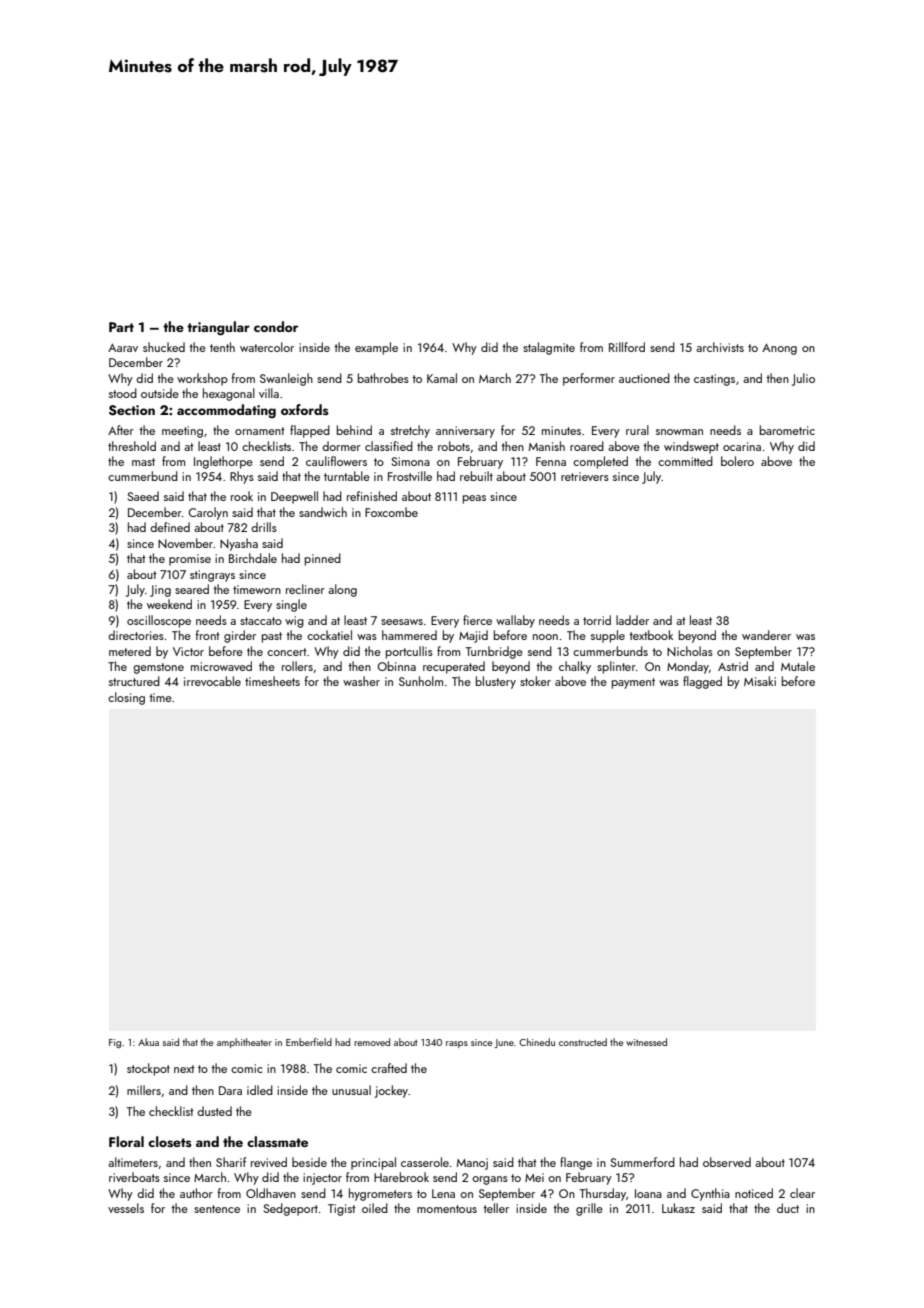 Image resolution: width=924 pixels, height=1308 pixels. What do you see at coordinates (646, 1042) in the screenshot?
I see `witnessed` at bounding box center [646, 1042].
